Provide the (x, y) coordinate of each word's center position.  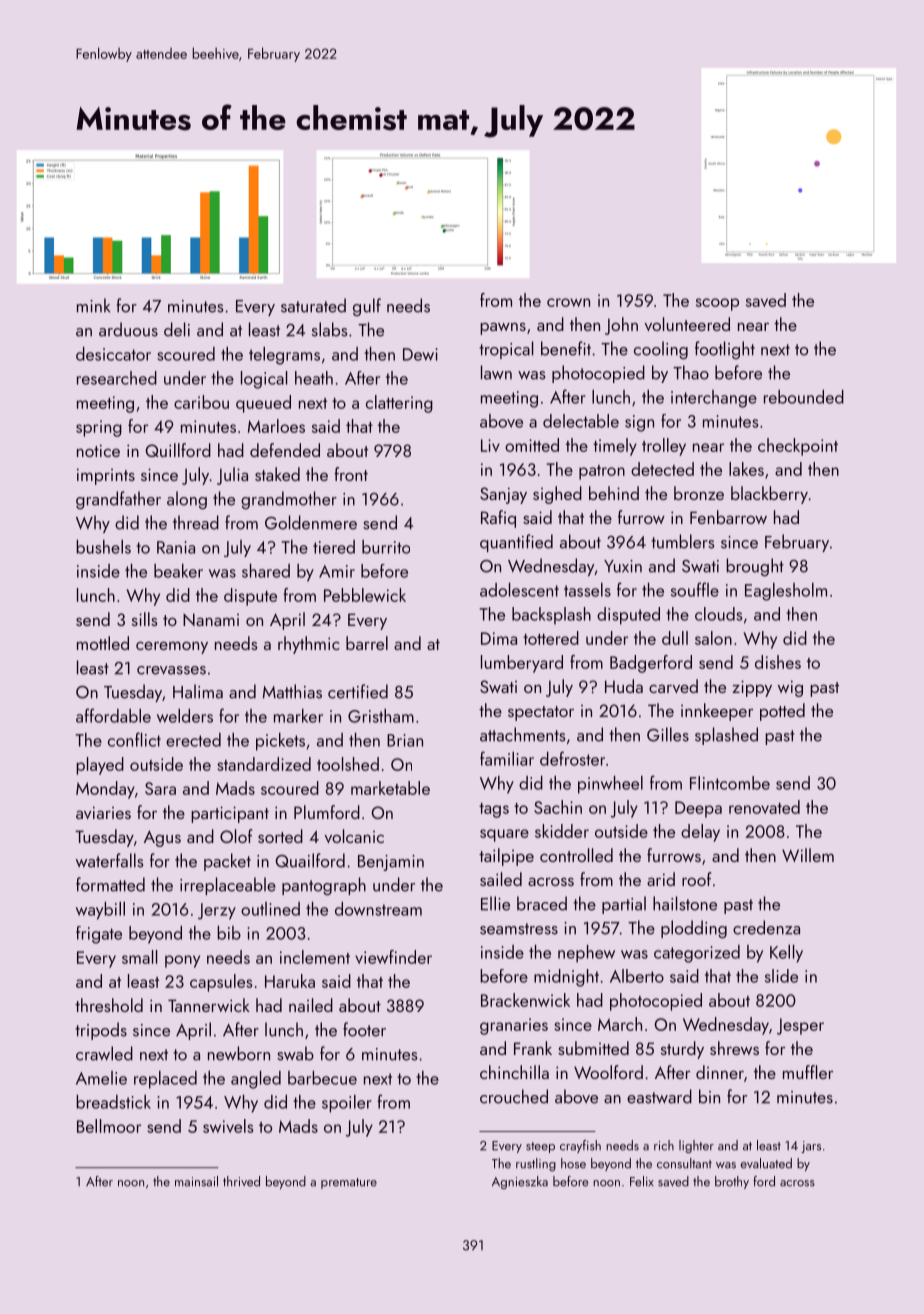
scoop (717, 304)
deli (177, 329)
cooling (661, 350)
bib (229, 933)
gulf (367, 307)
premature (349, 1183)
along (187, 500)
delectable (581, 421)
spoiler (347, 1104)
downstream (378, 909)
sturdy (682, 1050)
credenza (766, 927)
